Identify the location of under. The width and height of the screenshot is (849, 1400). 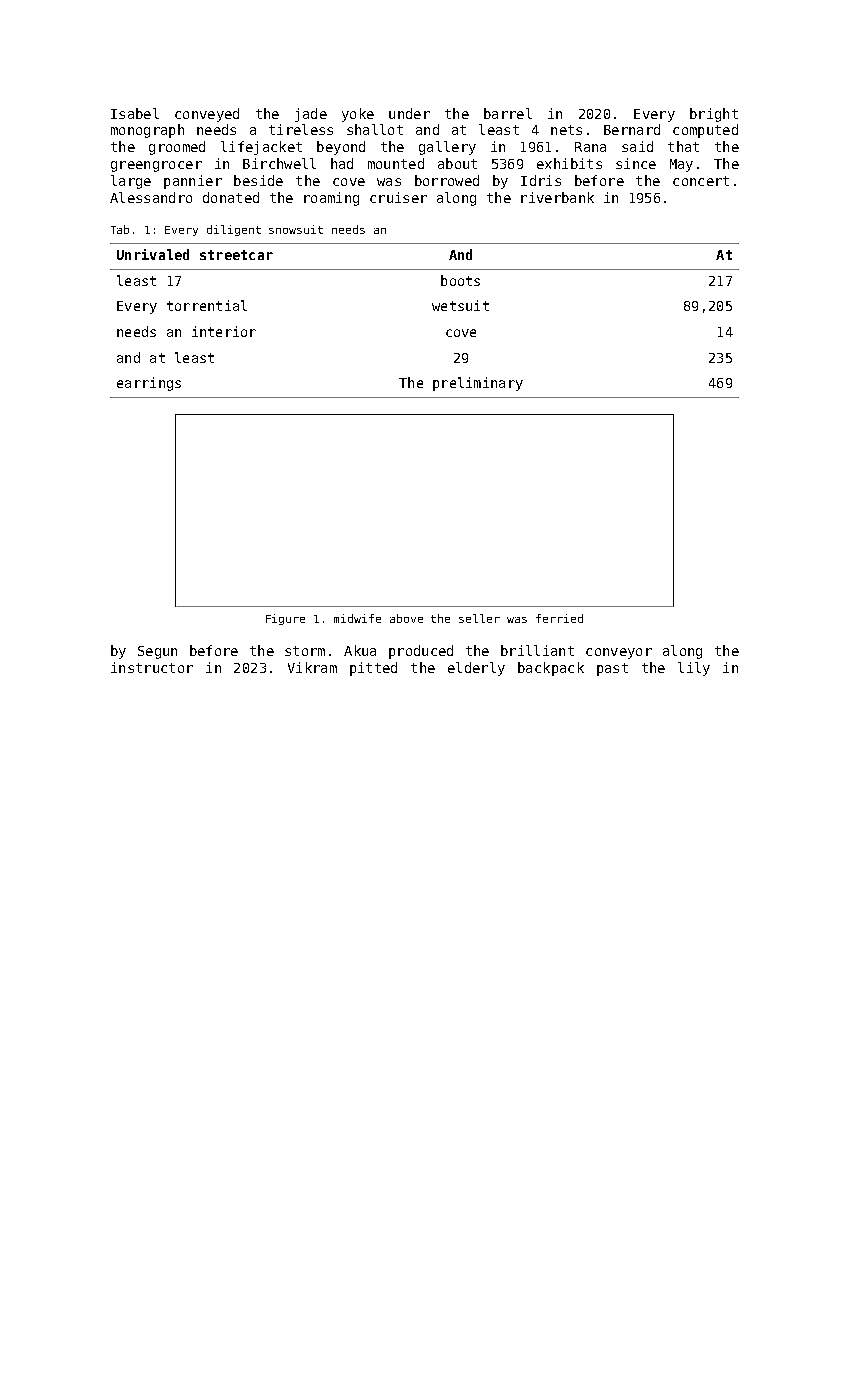
(409, 113).
